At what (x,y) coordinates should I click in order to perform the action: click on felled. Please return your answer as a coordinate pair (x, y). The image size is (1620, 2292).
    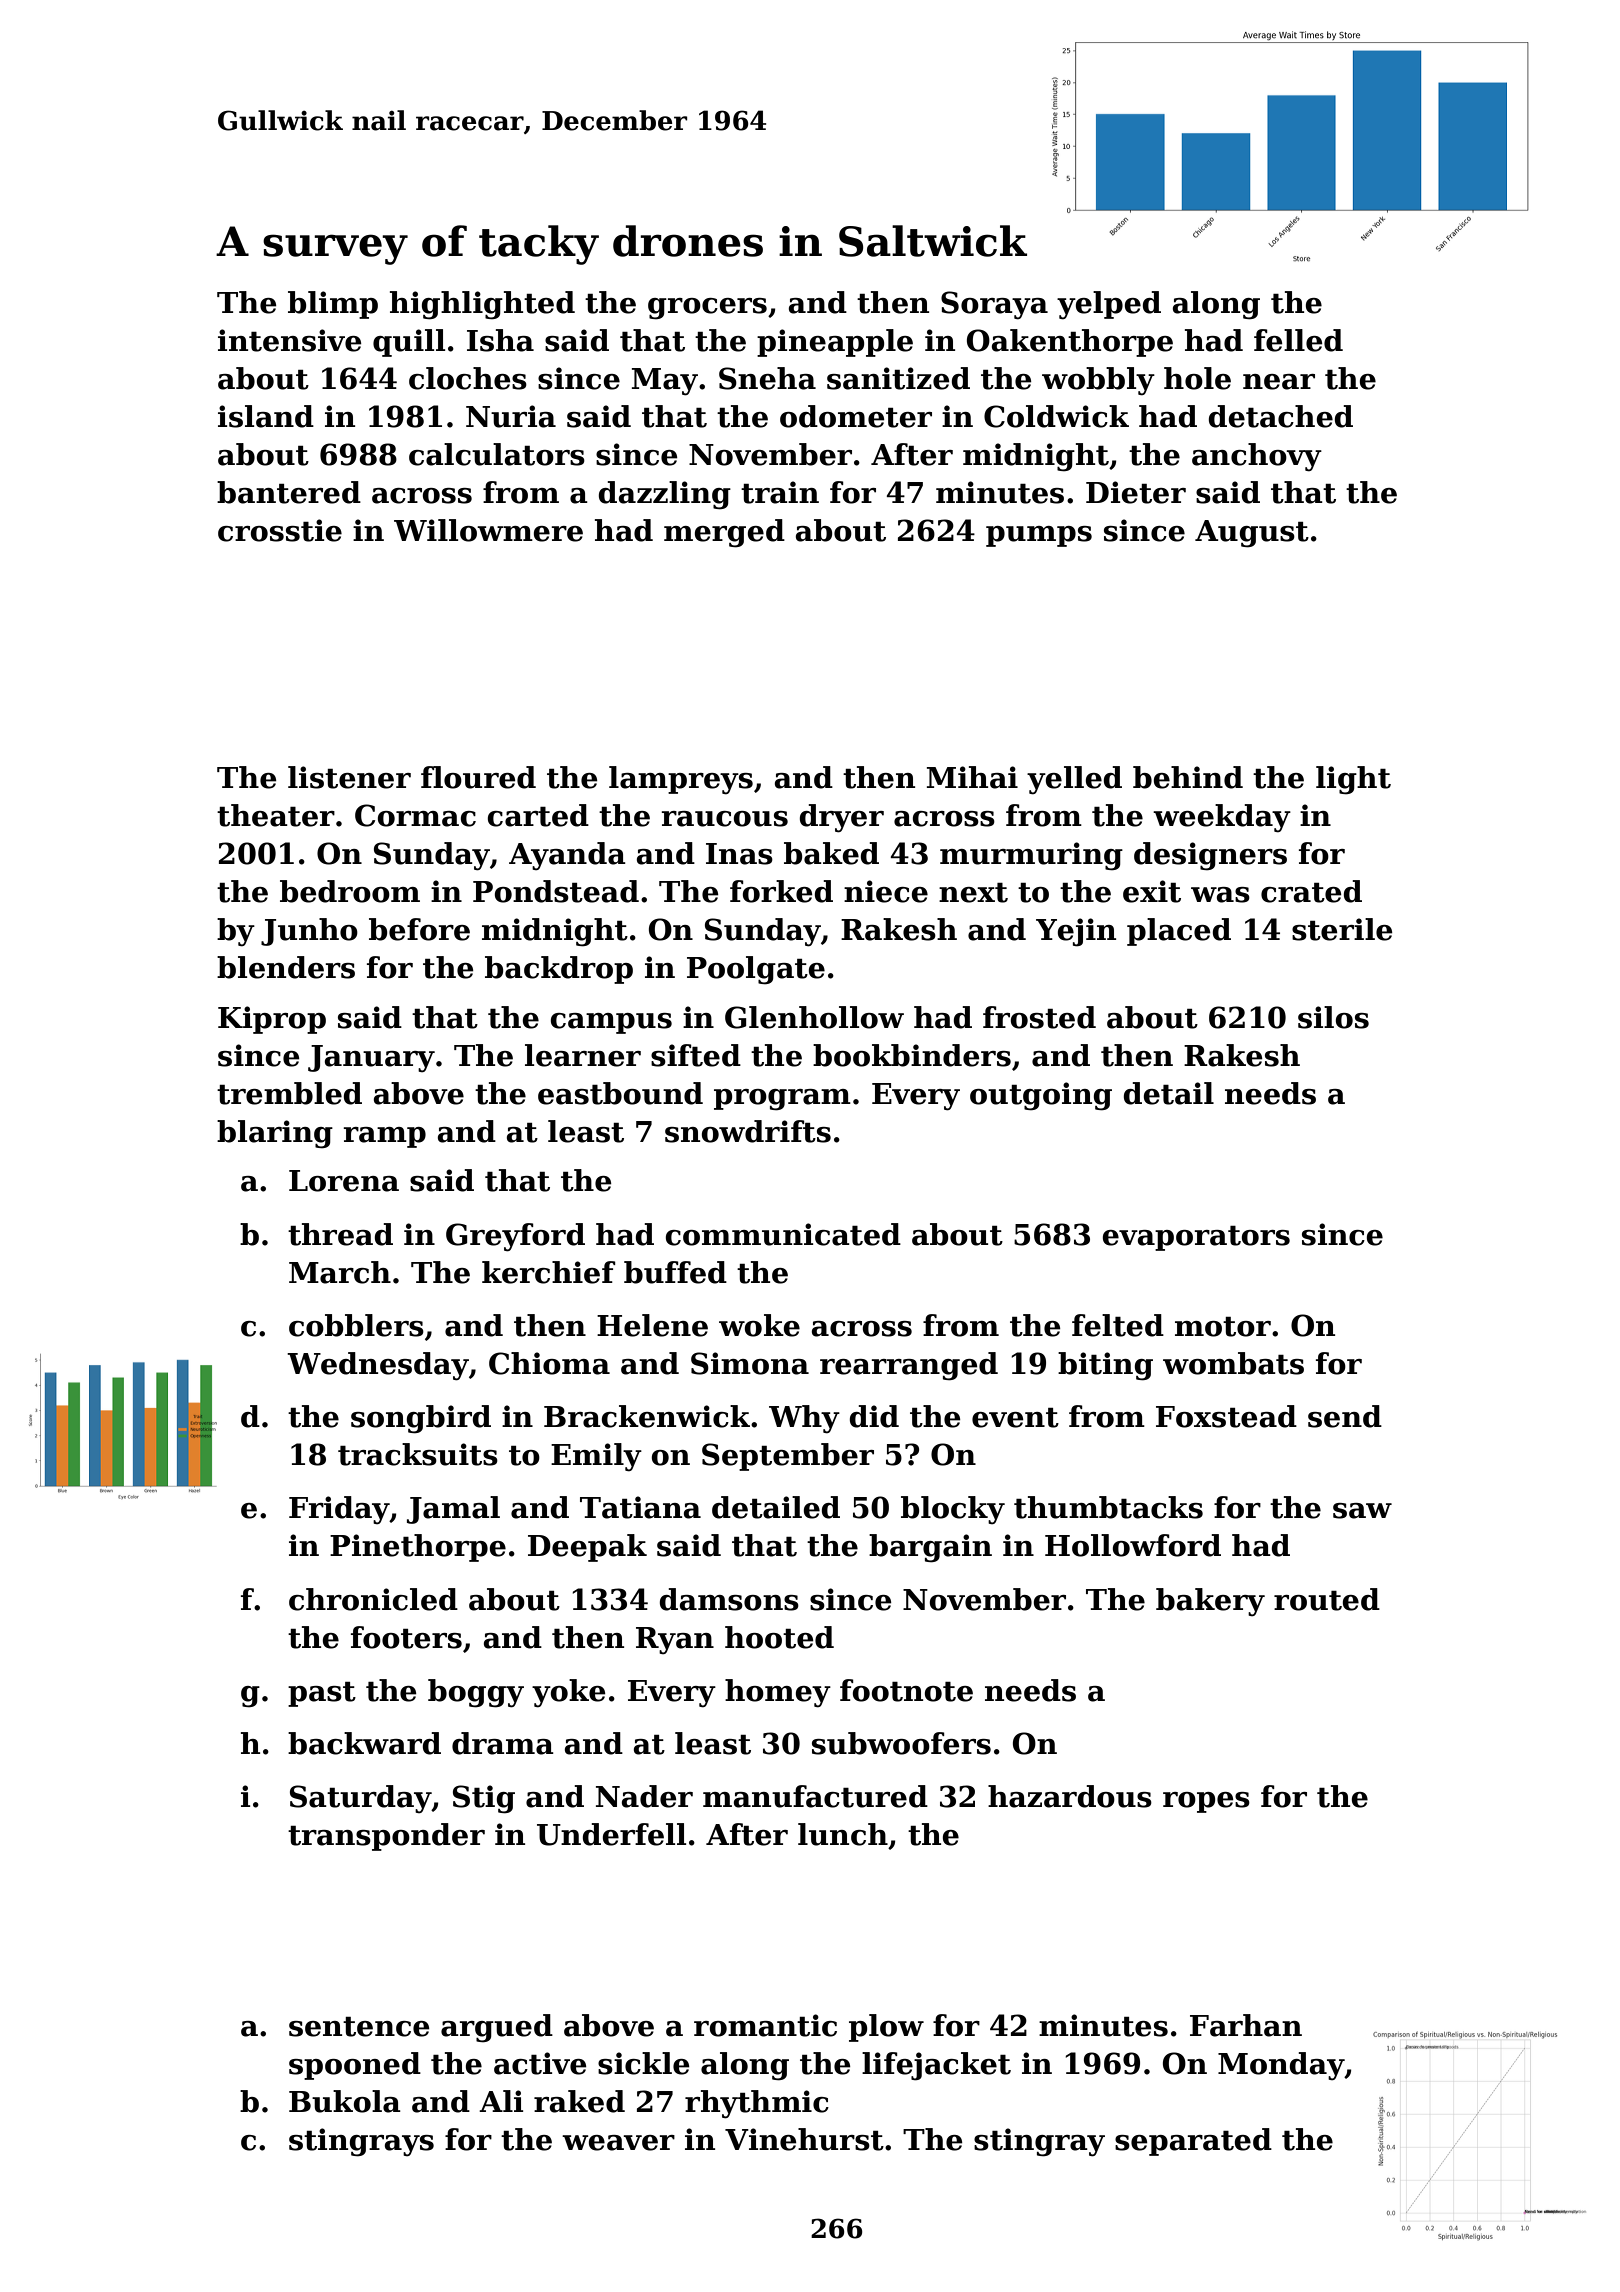
    Looking at the image, I should click on (1298, 340).
